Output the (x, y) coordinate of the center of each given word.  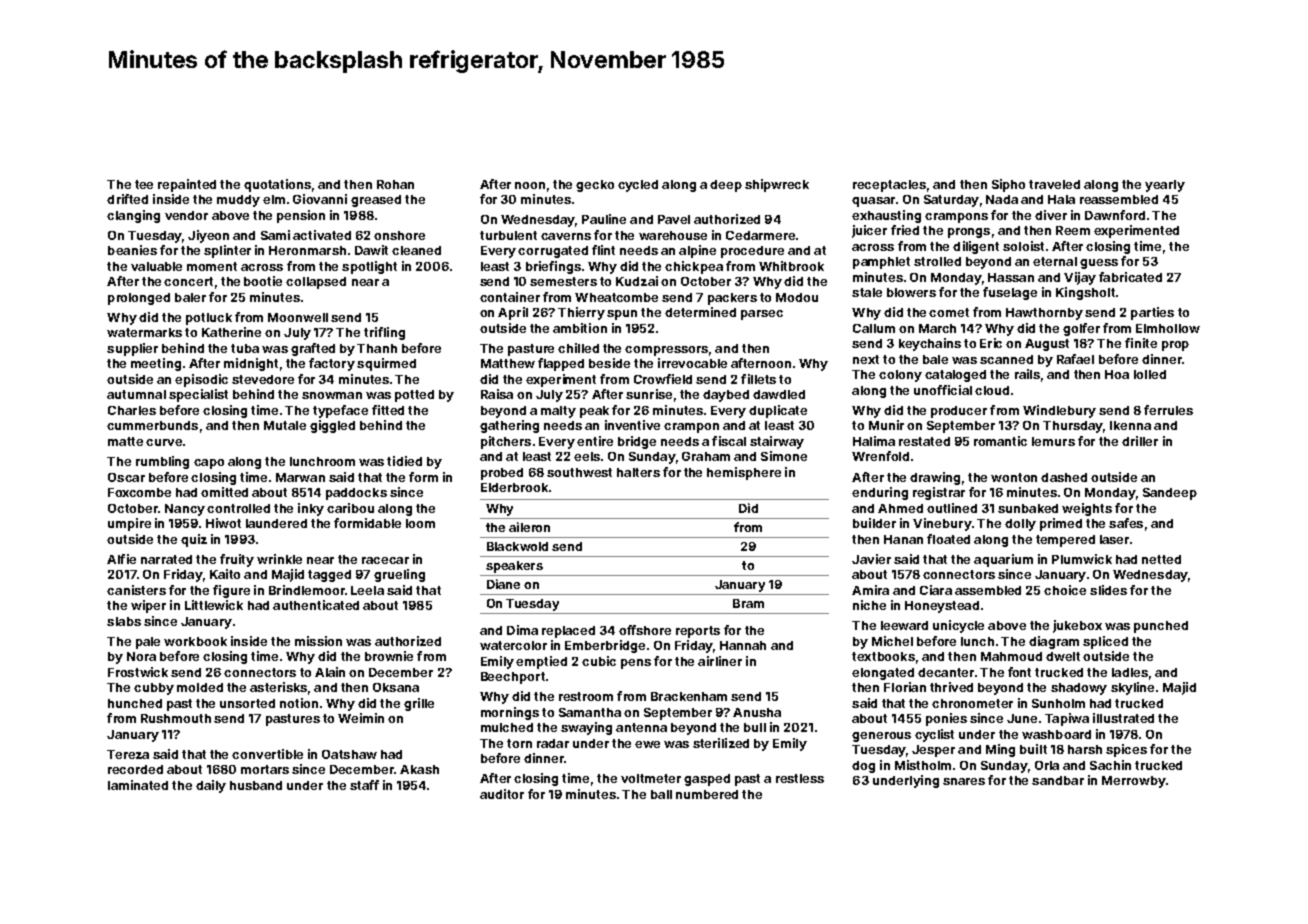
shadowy (1079, 689)
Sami (275, 235)
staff (364, 785)
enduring (880, 493)
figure (231, 591)
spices (1126, 750)
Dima (522, 630)
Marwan (300, 477)
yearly (1165, 186)
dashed (1064, 477)
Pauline (604, 219)
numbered (707, 794)
